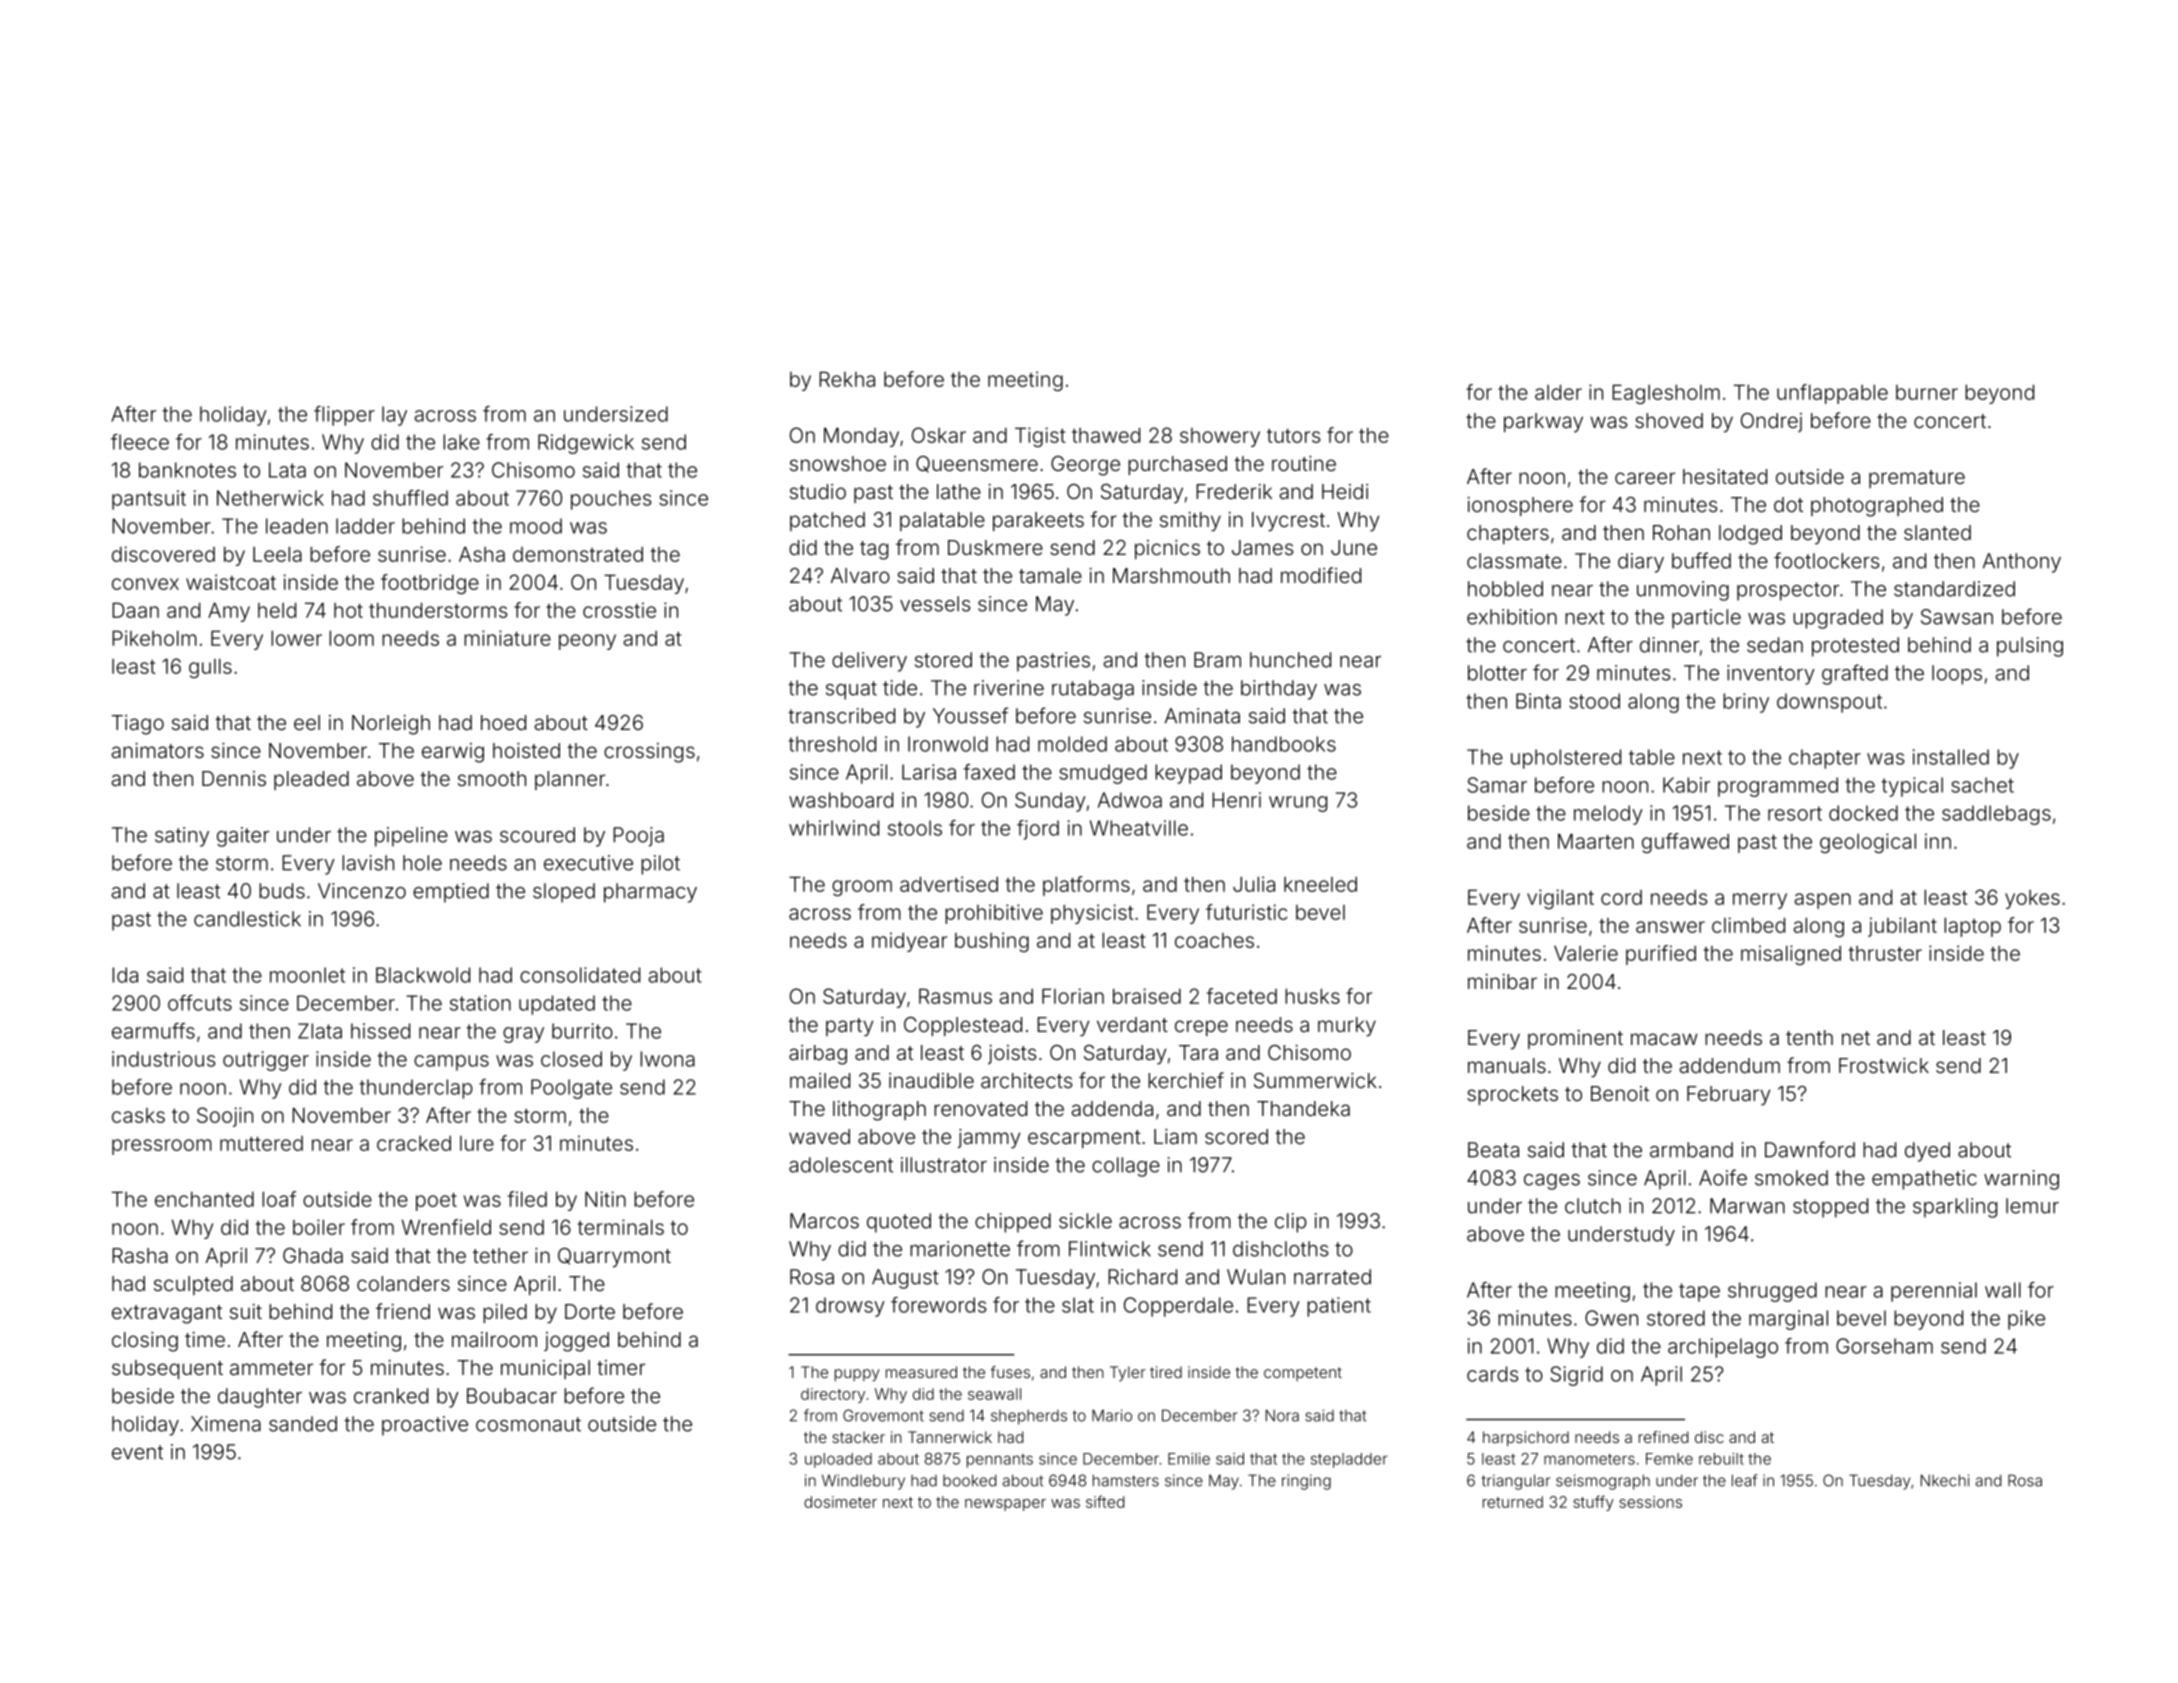  Describe the element at coordinates (1512, 617) in the image. I see `exhibition` at that location.
